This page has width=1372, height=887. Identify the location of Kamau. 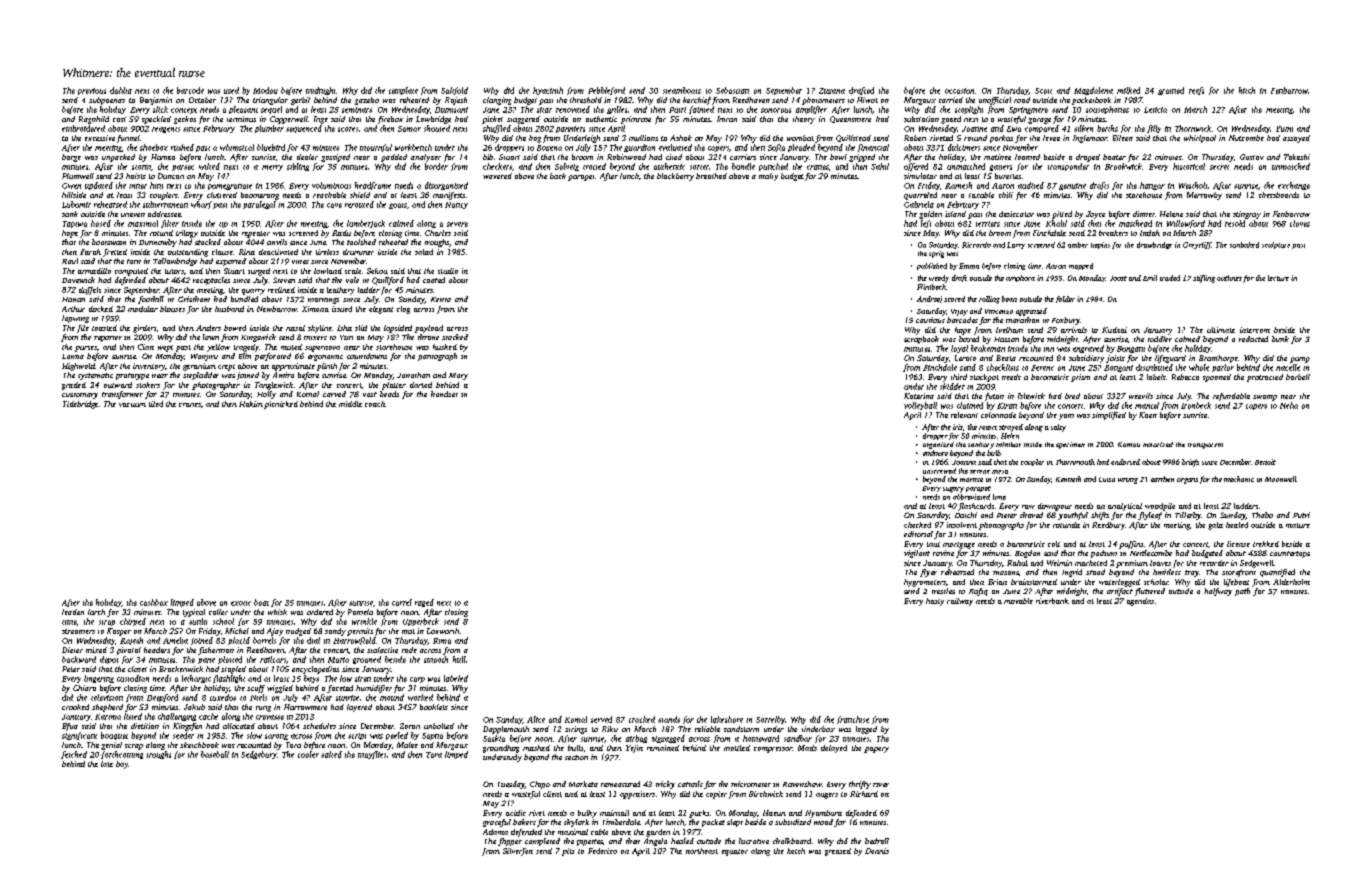
(1129, 444).
